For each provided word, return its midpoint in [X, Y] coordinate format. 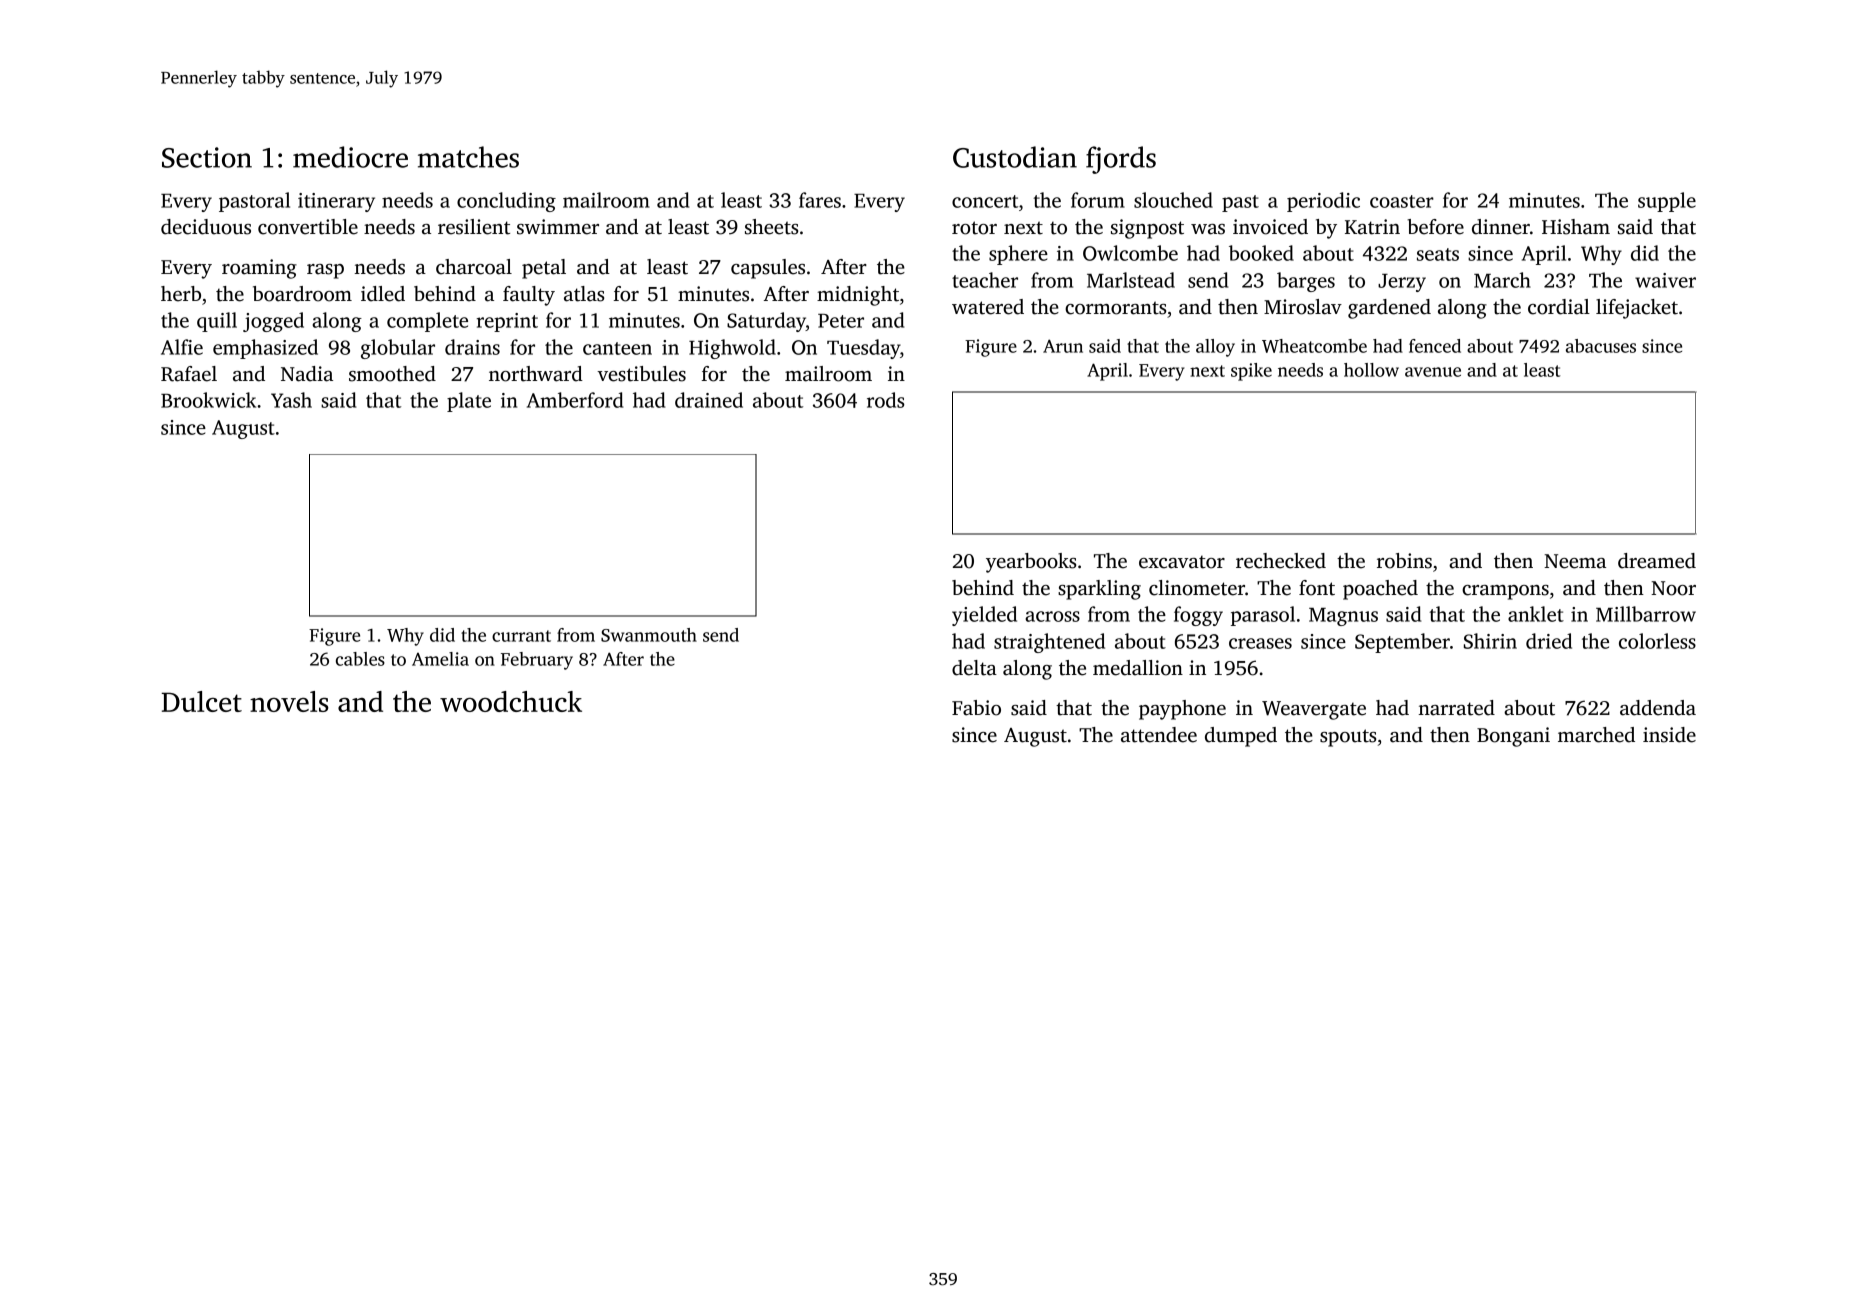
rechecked [1281, 561]
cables [360, 659]
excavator [1182, 562]
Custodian [1015, 157]
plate [469, 402]
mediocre [350, 157]
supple [1667, 202]
